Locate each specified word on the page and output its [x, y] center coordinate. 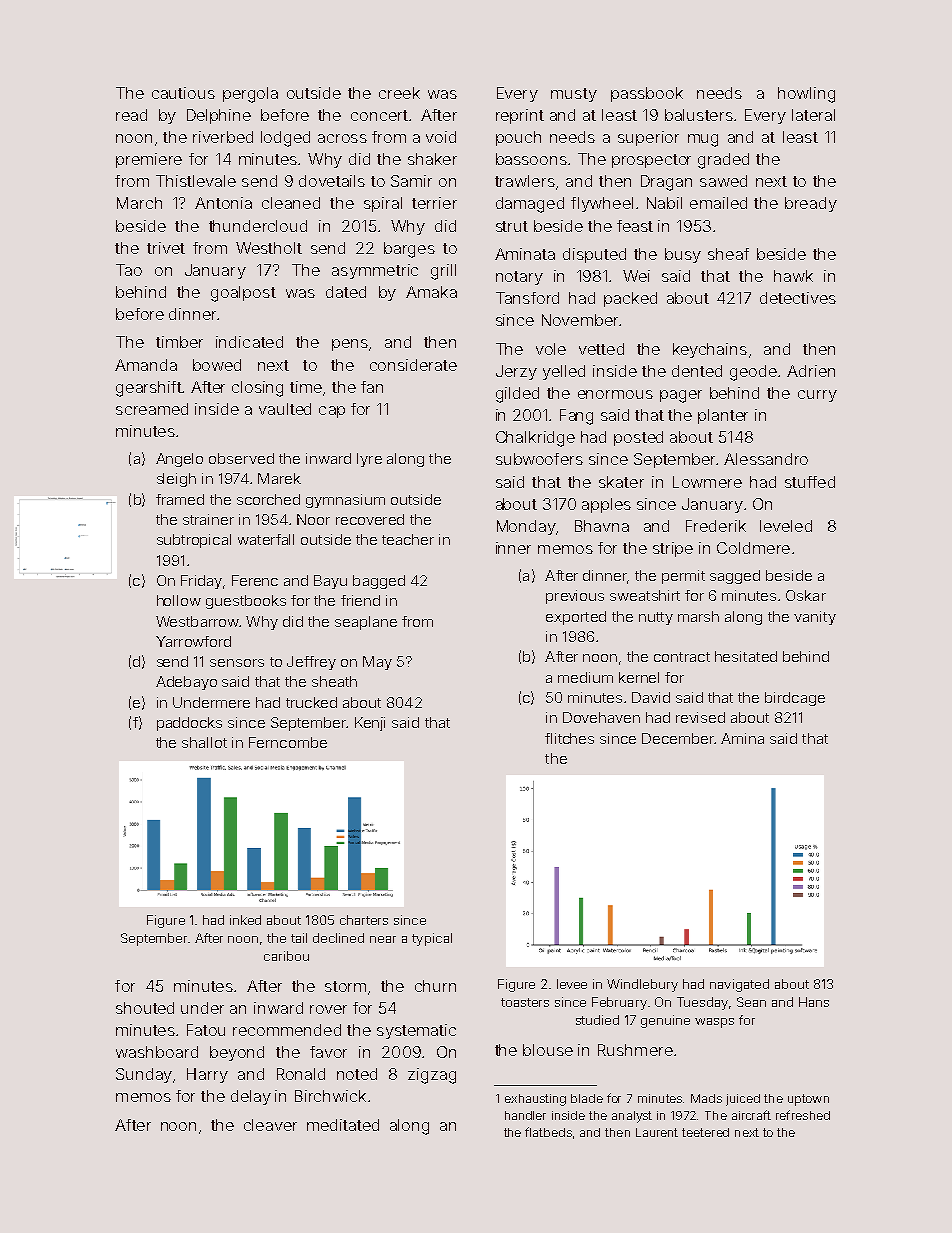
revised [700, 717]
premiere [149, 160]
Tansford [527, 298]
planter [723, 416]
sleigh [176, 480]
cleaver [270, 1125]
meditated [343, 1125]
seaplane [366, 623]
